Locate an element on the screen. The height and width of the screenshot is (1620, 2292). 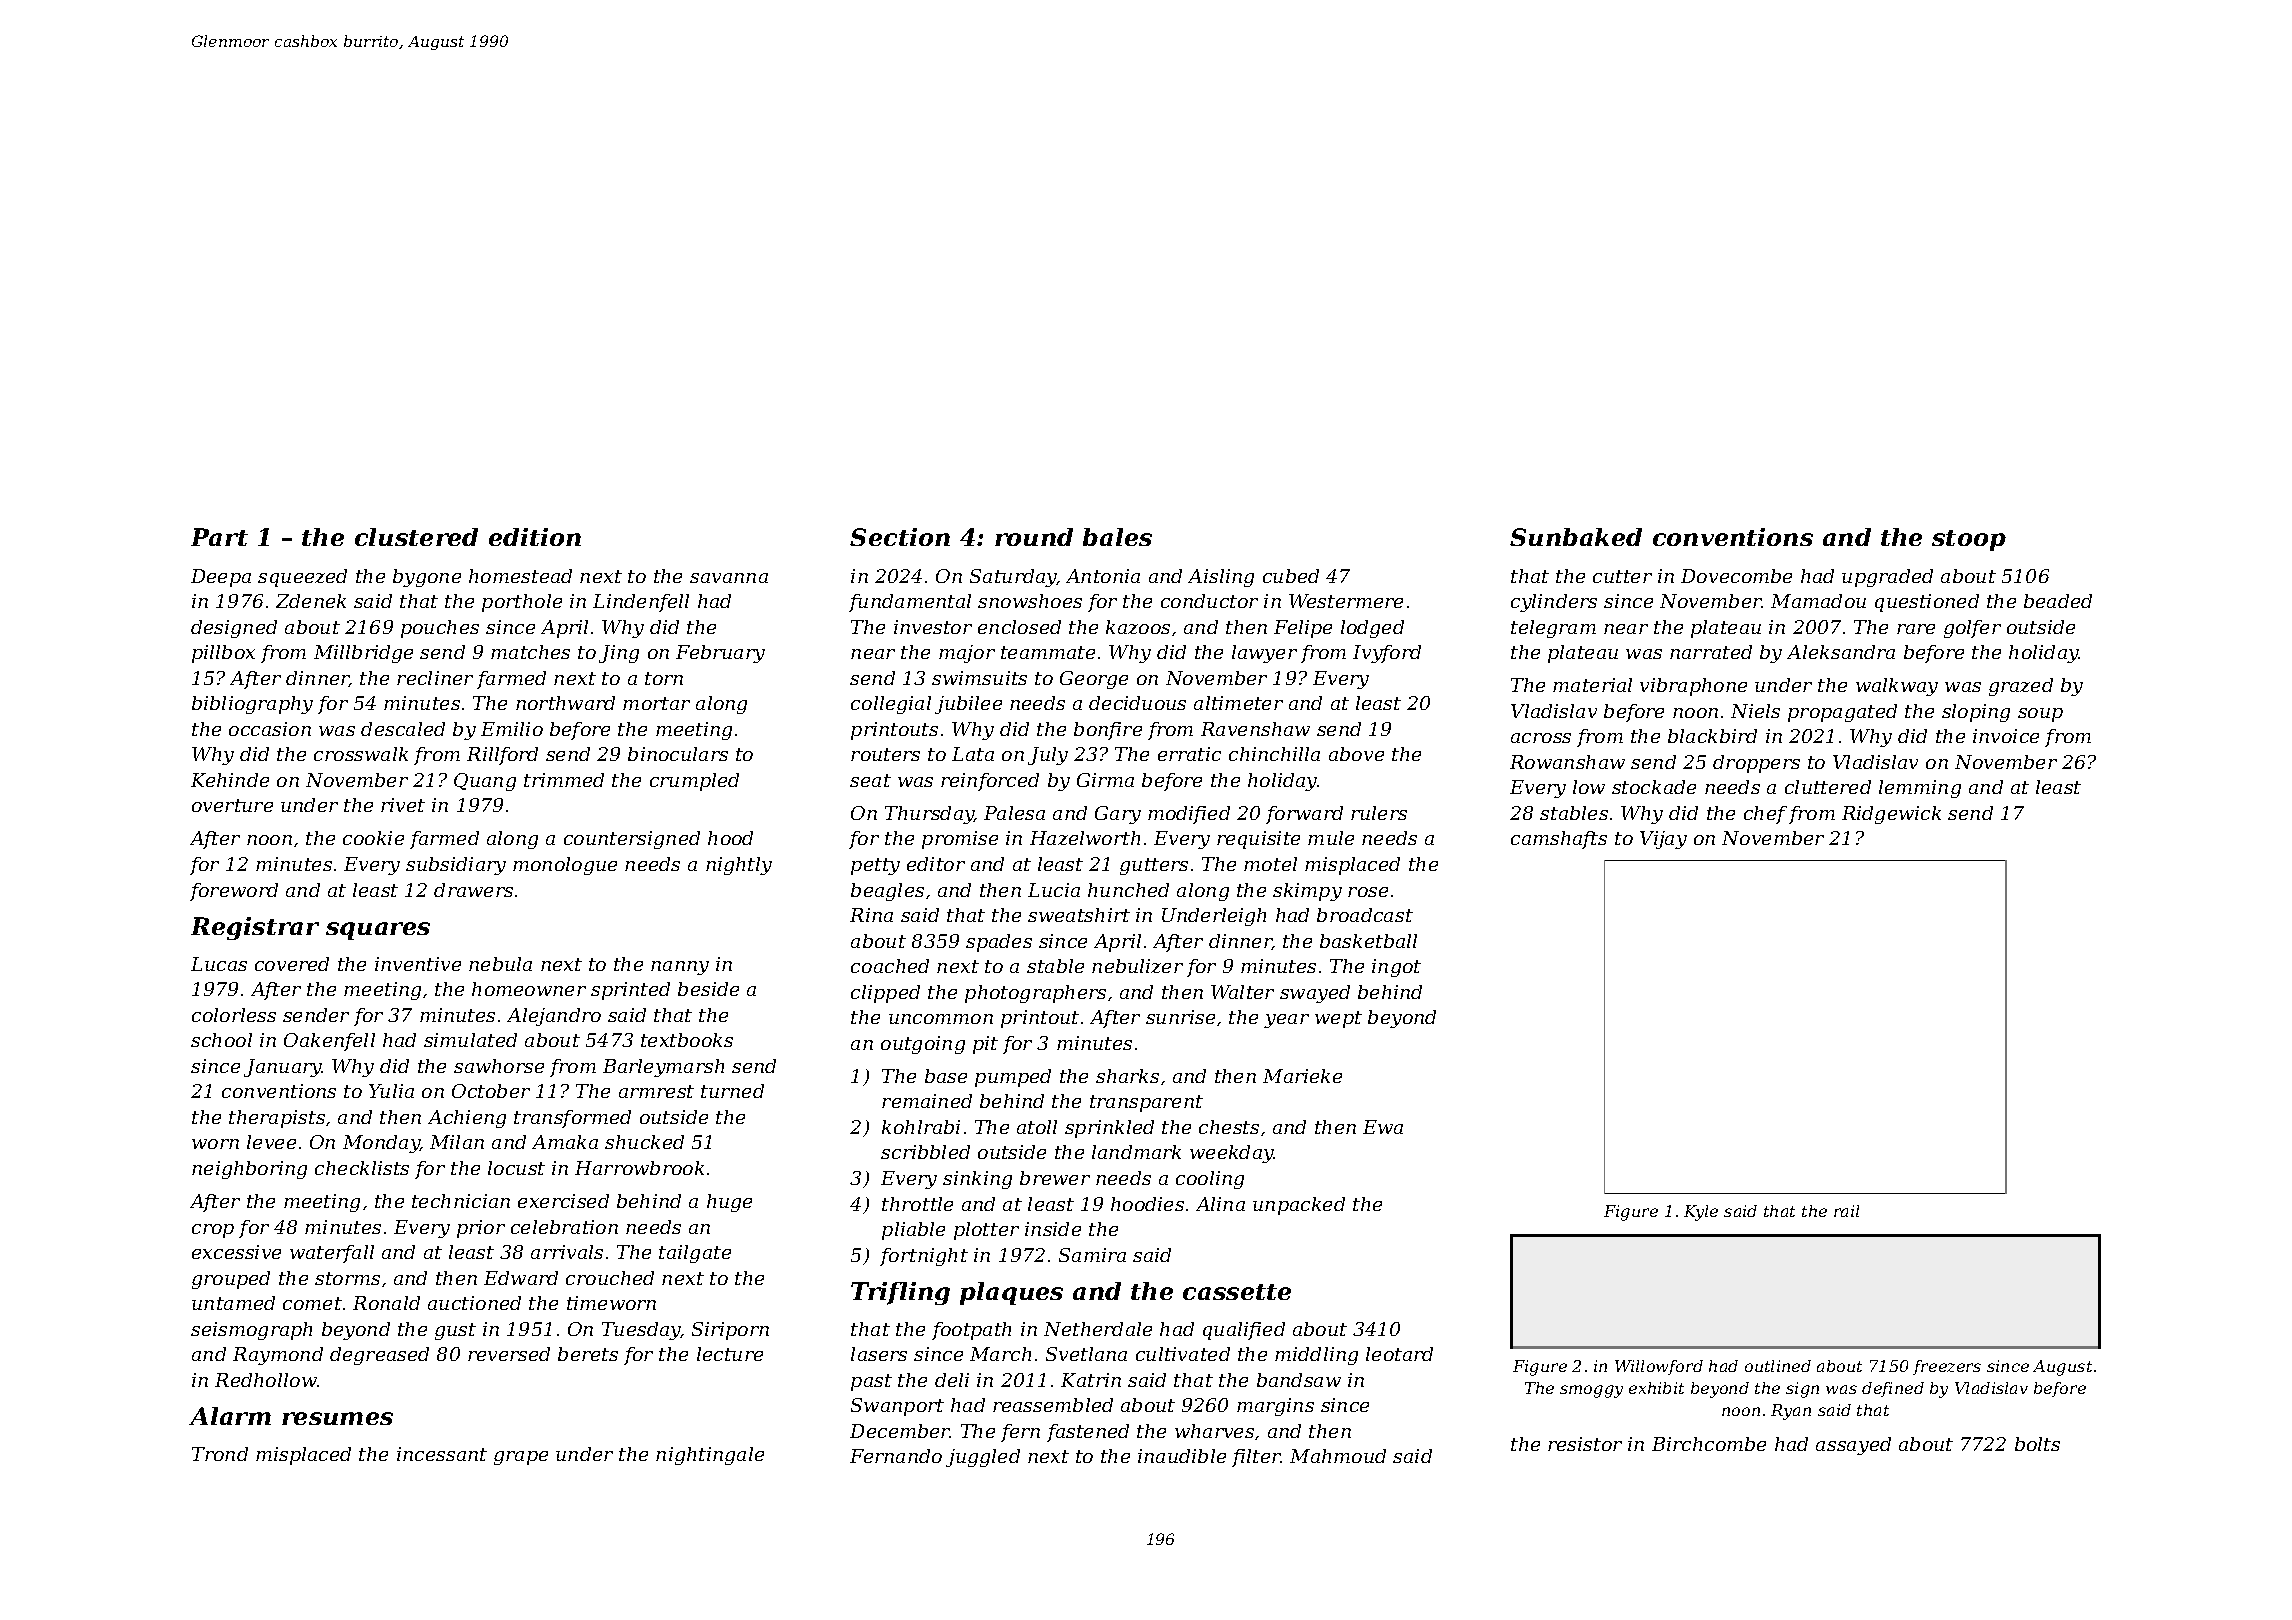
Deepa is located at coordinates (221, 578).
